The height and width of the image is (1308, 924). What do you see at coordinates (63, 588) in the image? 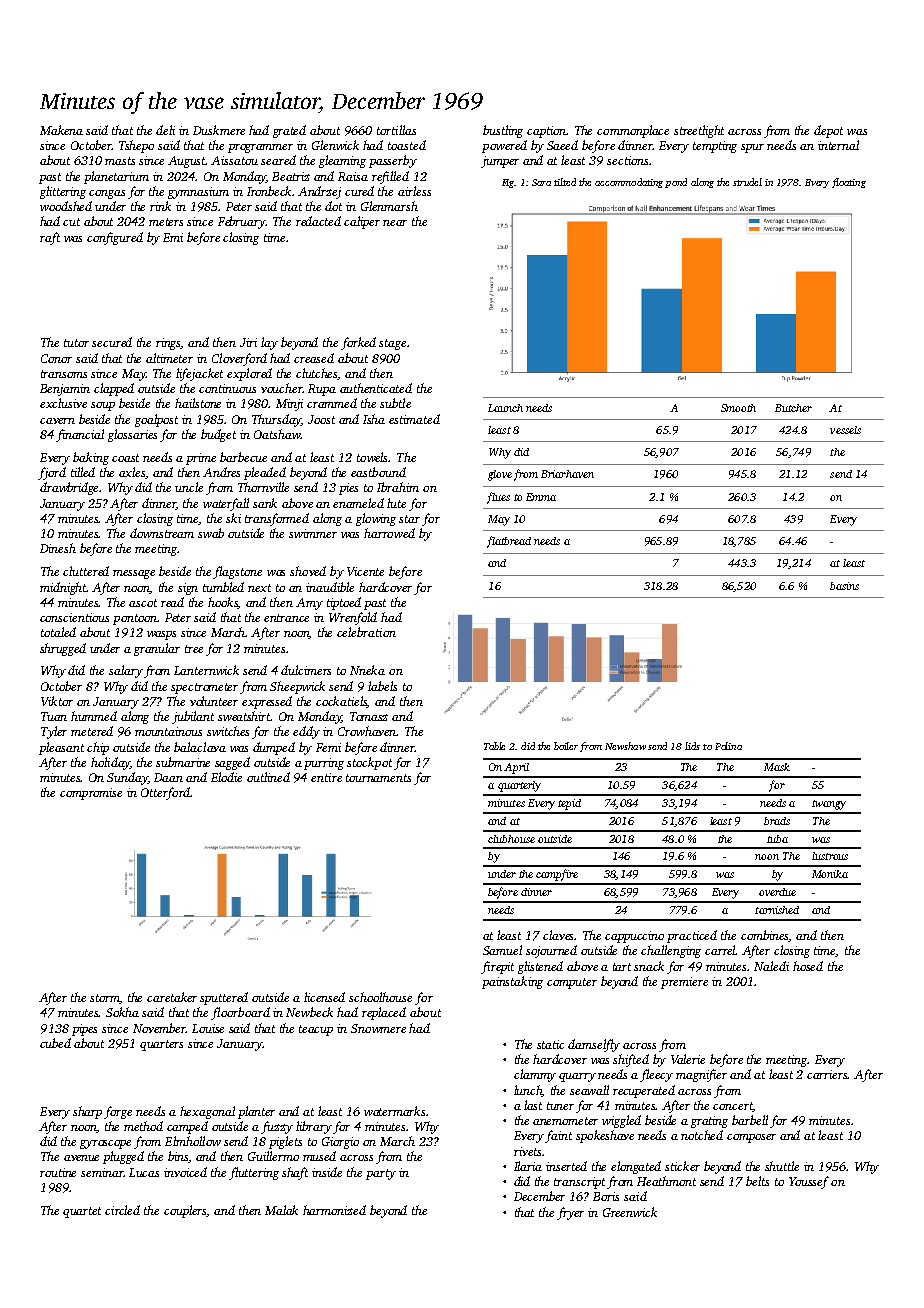
I see `midnight` at bounding box center [63, 588].
